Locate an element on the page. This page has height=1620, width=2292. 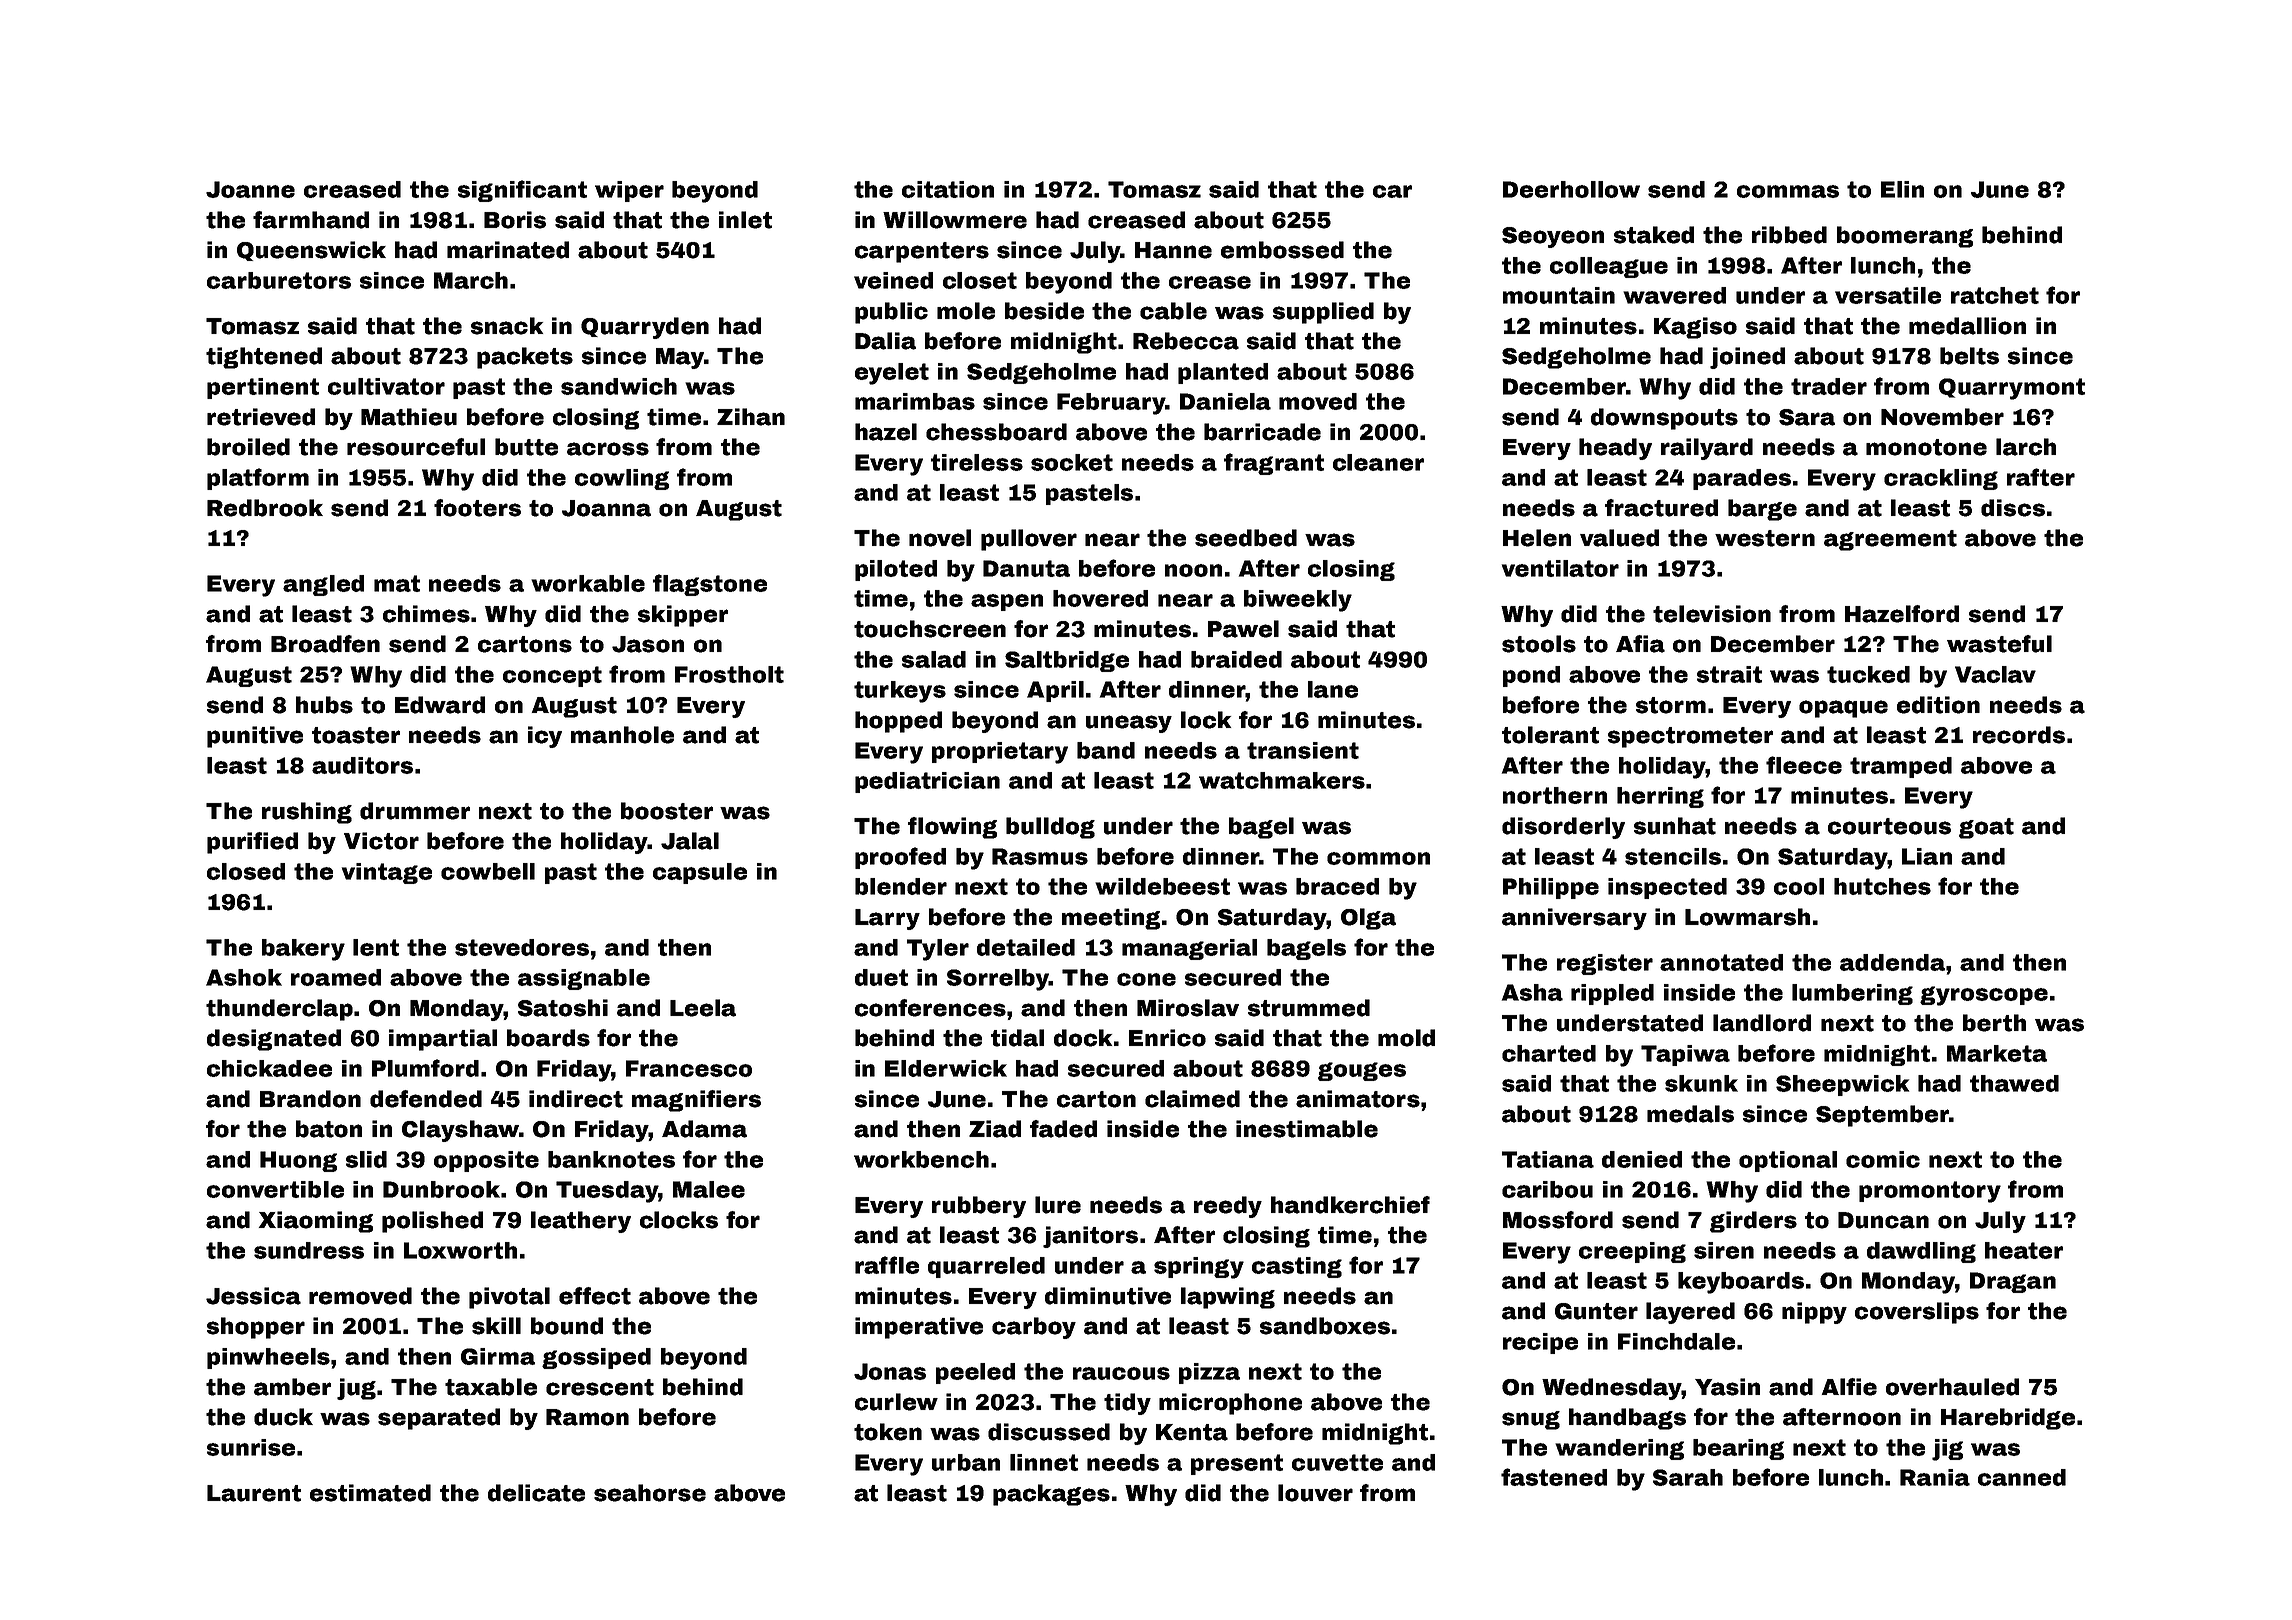
Frostholt is located at coordinates (729, 674).
